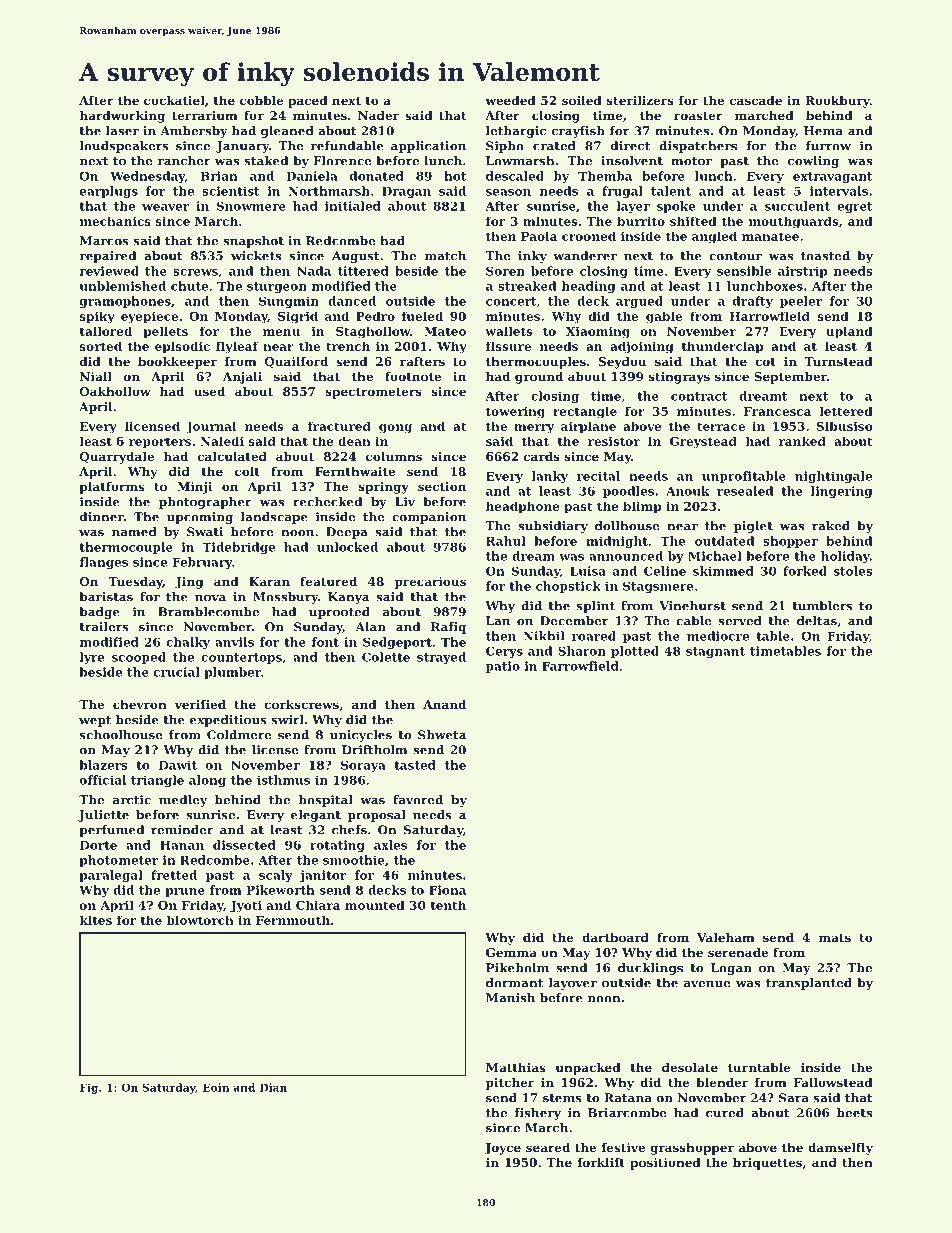 The image size is (952, 1233). I want to click on wept, so click(95, 721).
